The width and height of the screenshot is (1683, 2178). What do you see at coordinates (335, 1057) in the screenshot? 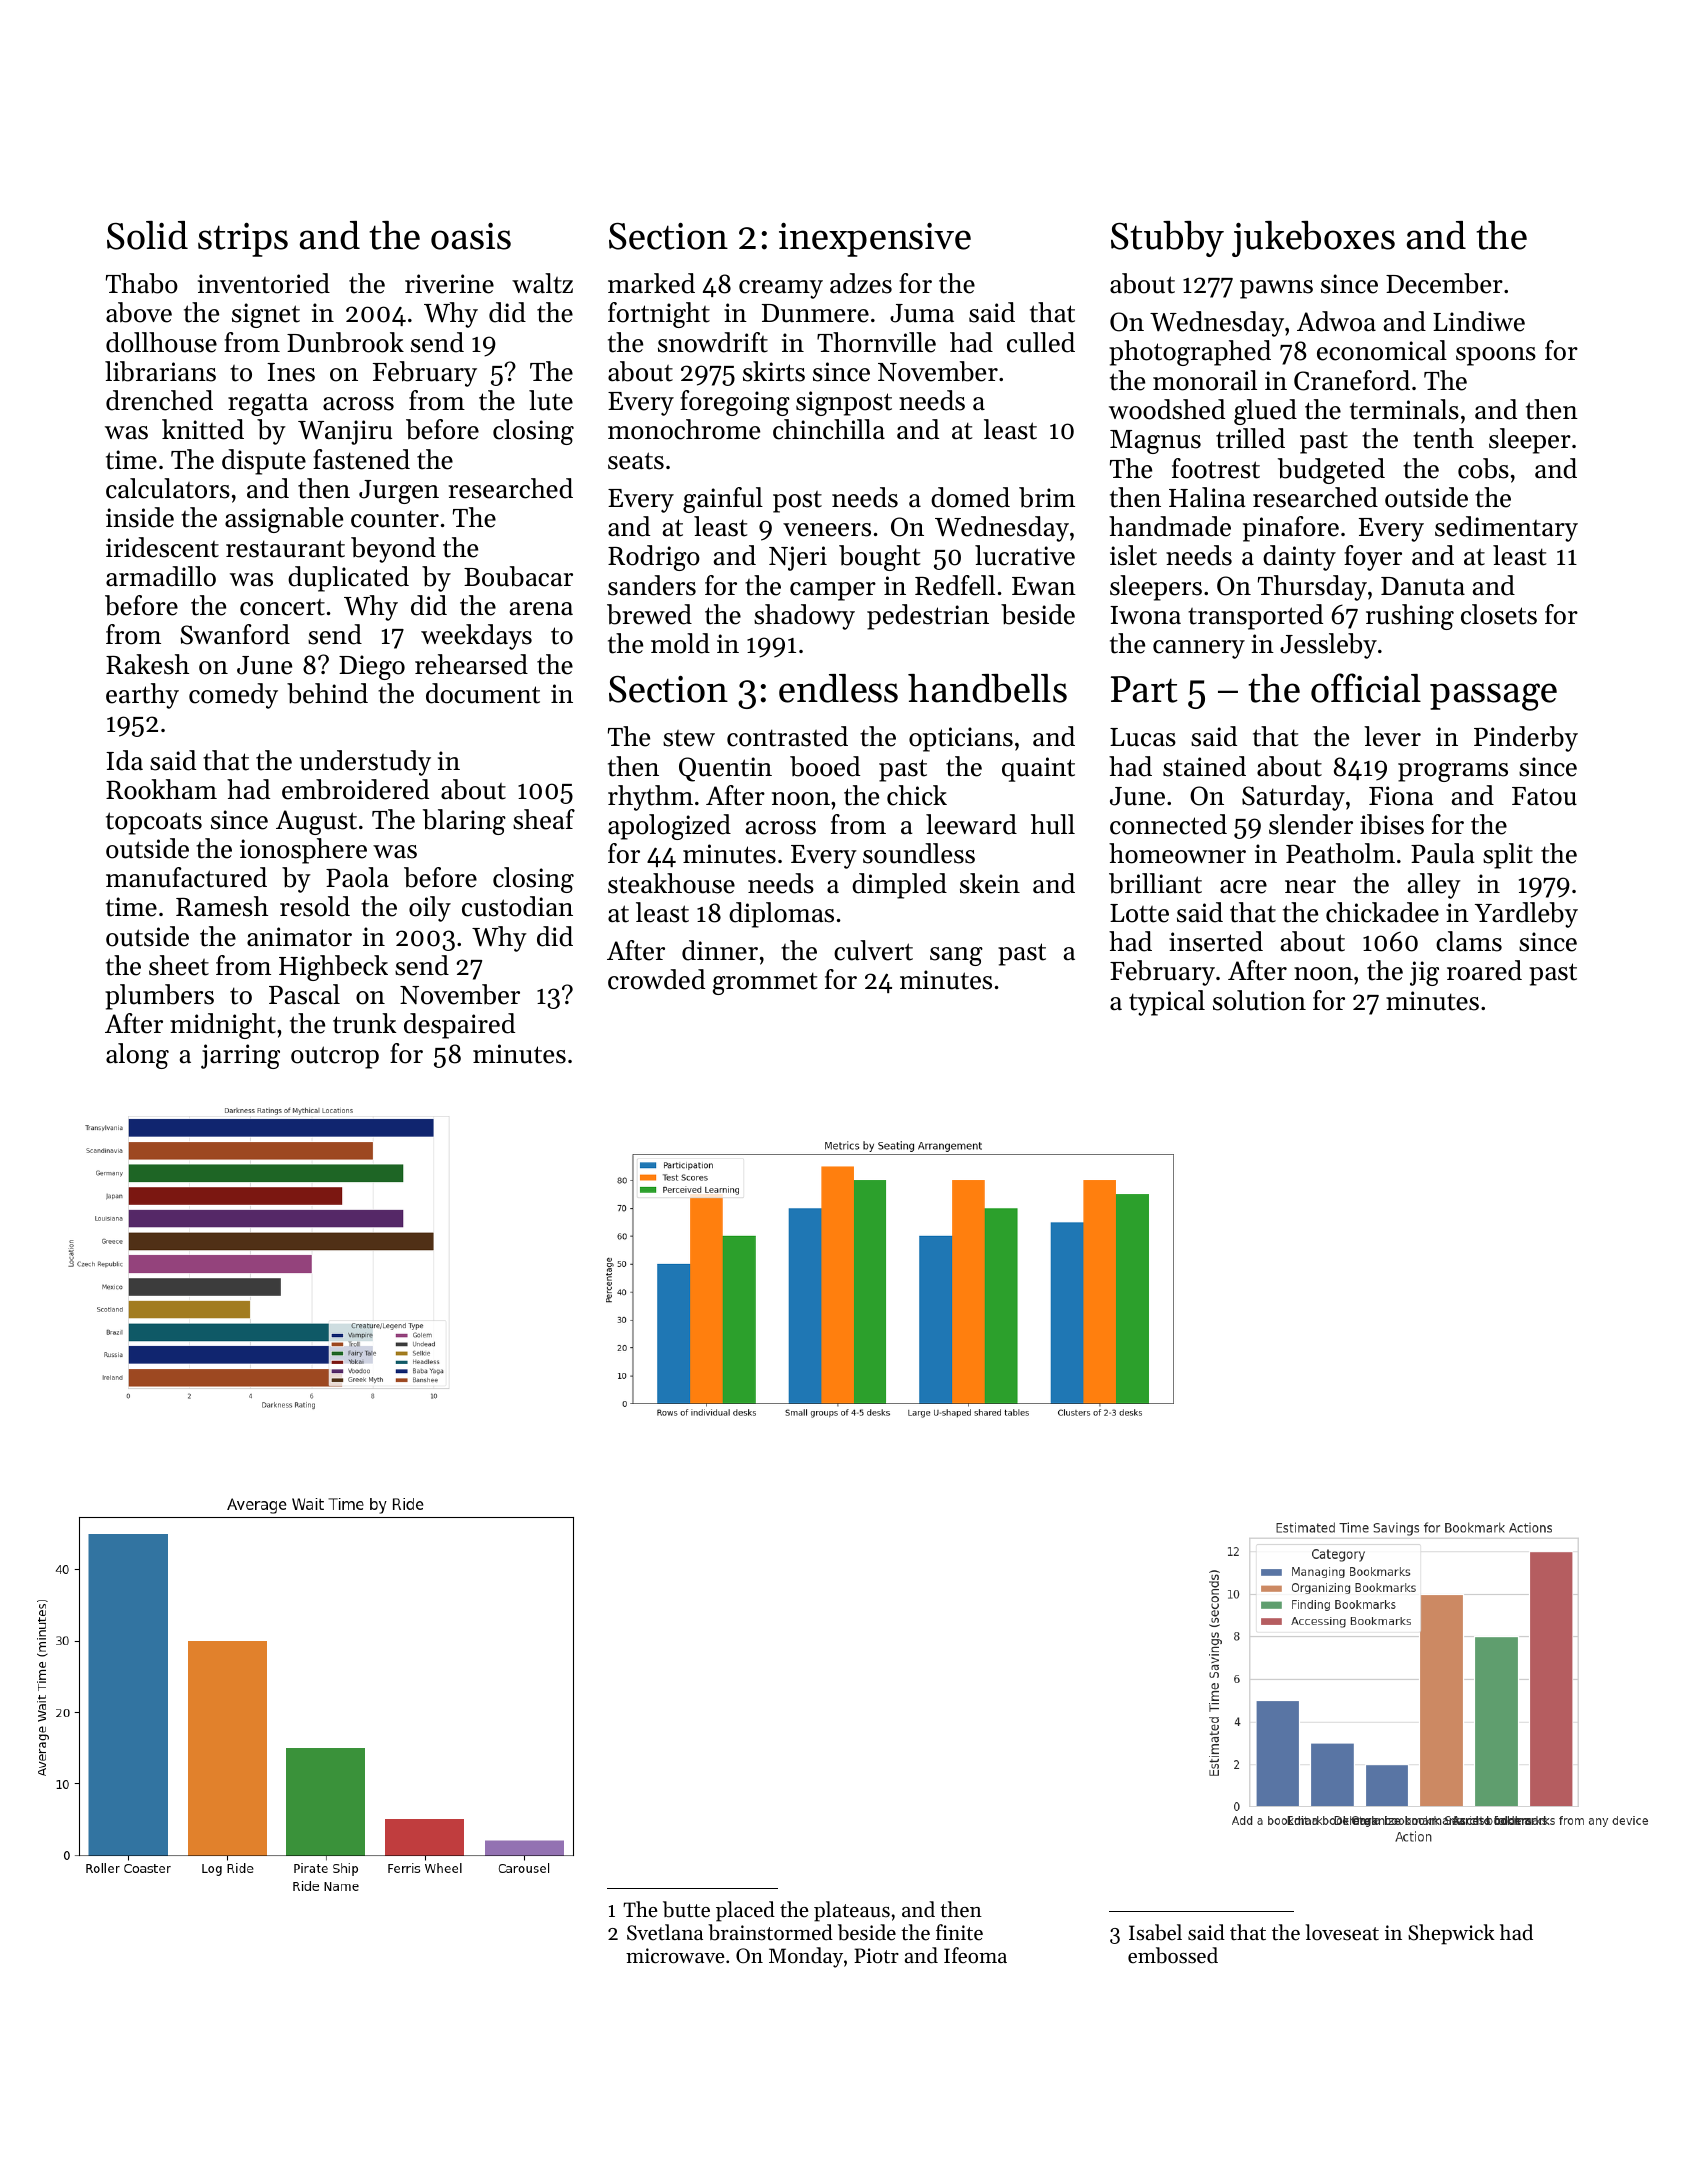
I see `outcrop` at bounding box center [335, 1057].
